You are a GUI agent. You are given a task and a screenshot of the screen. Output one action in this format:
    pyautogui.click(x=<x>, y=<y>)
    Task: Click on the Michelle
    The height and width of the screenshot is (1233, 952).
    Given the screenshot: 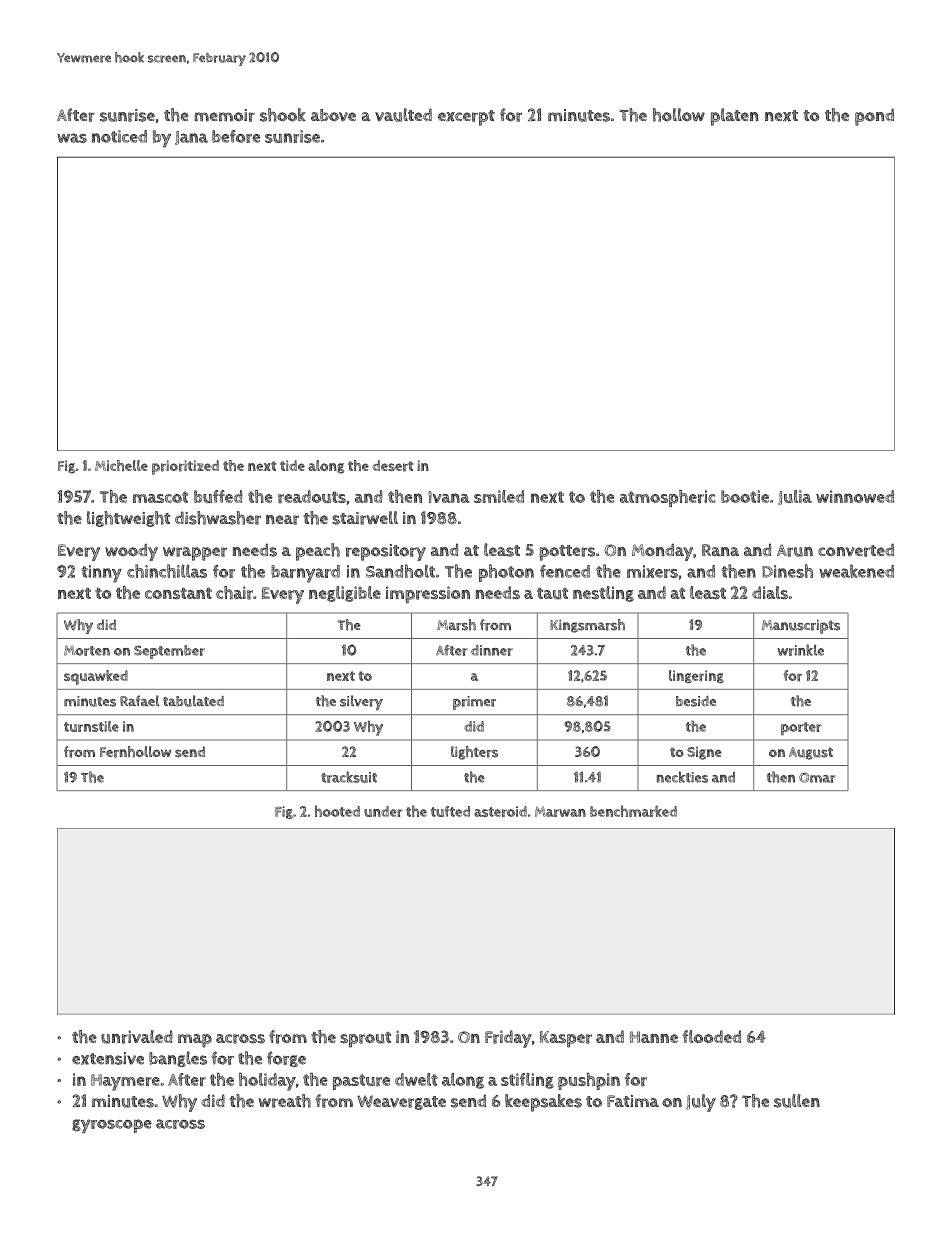 What is the action you would take?
    pyautogui.click(x=121, y=465)
